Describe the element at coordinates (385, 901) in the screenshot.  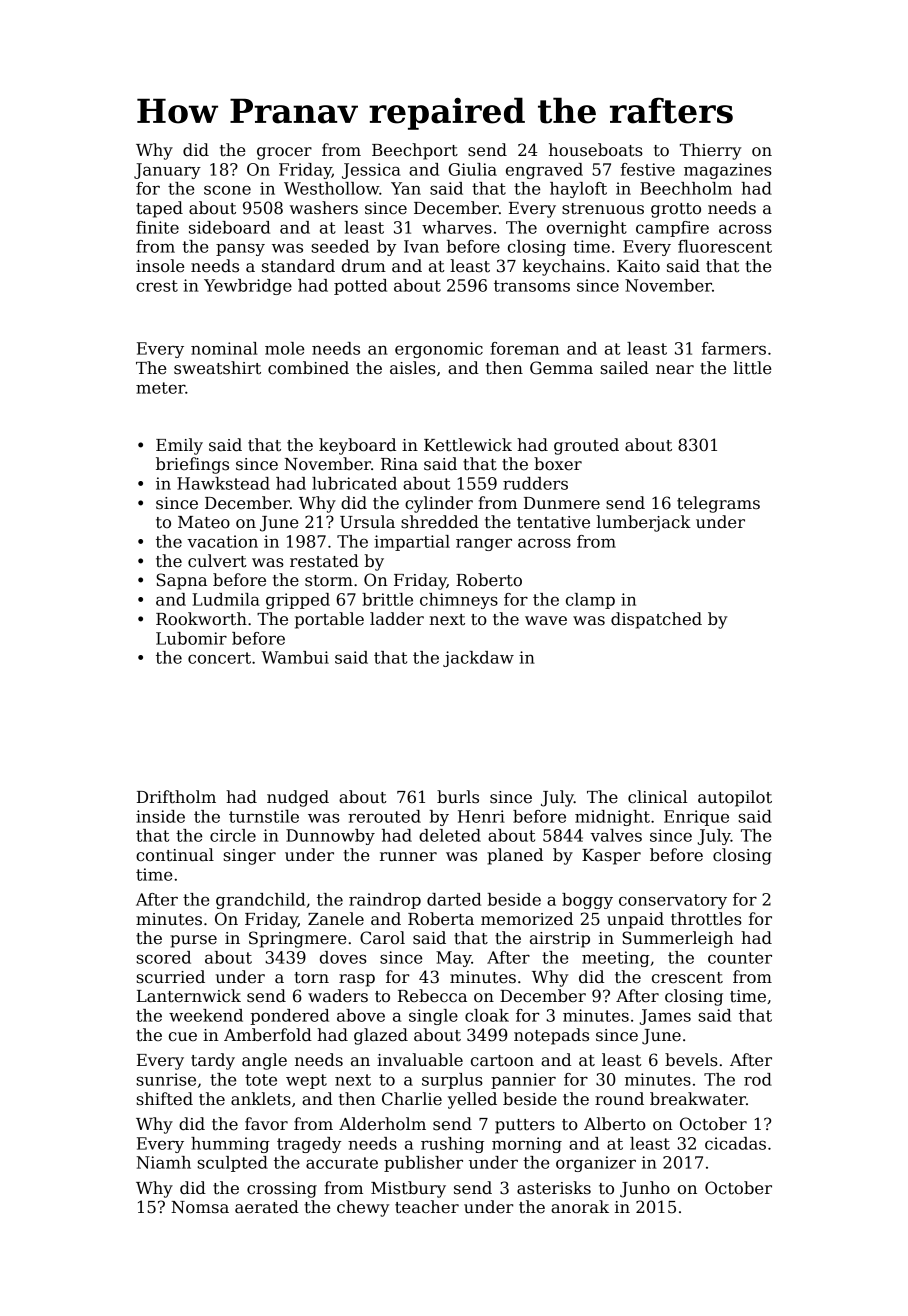
I see `raindrop` at that location.
